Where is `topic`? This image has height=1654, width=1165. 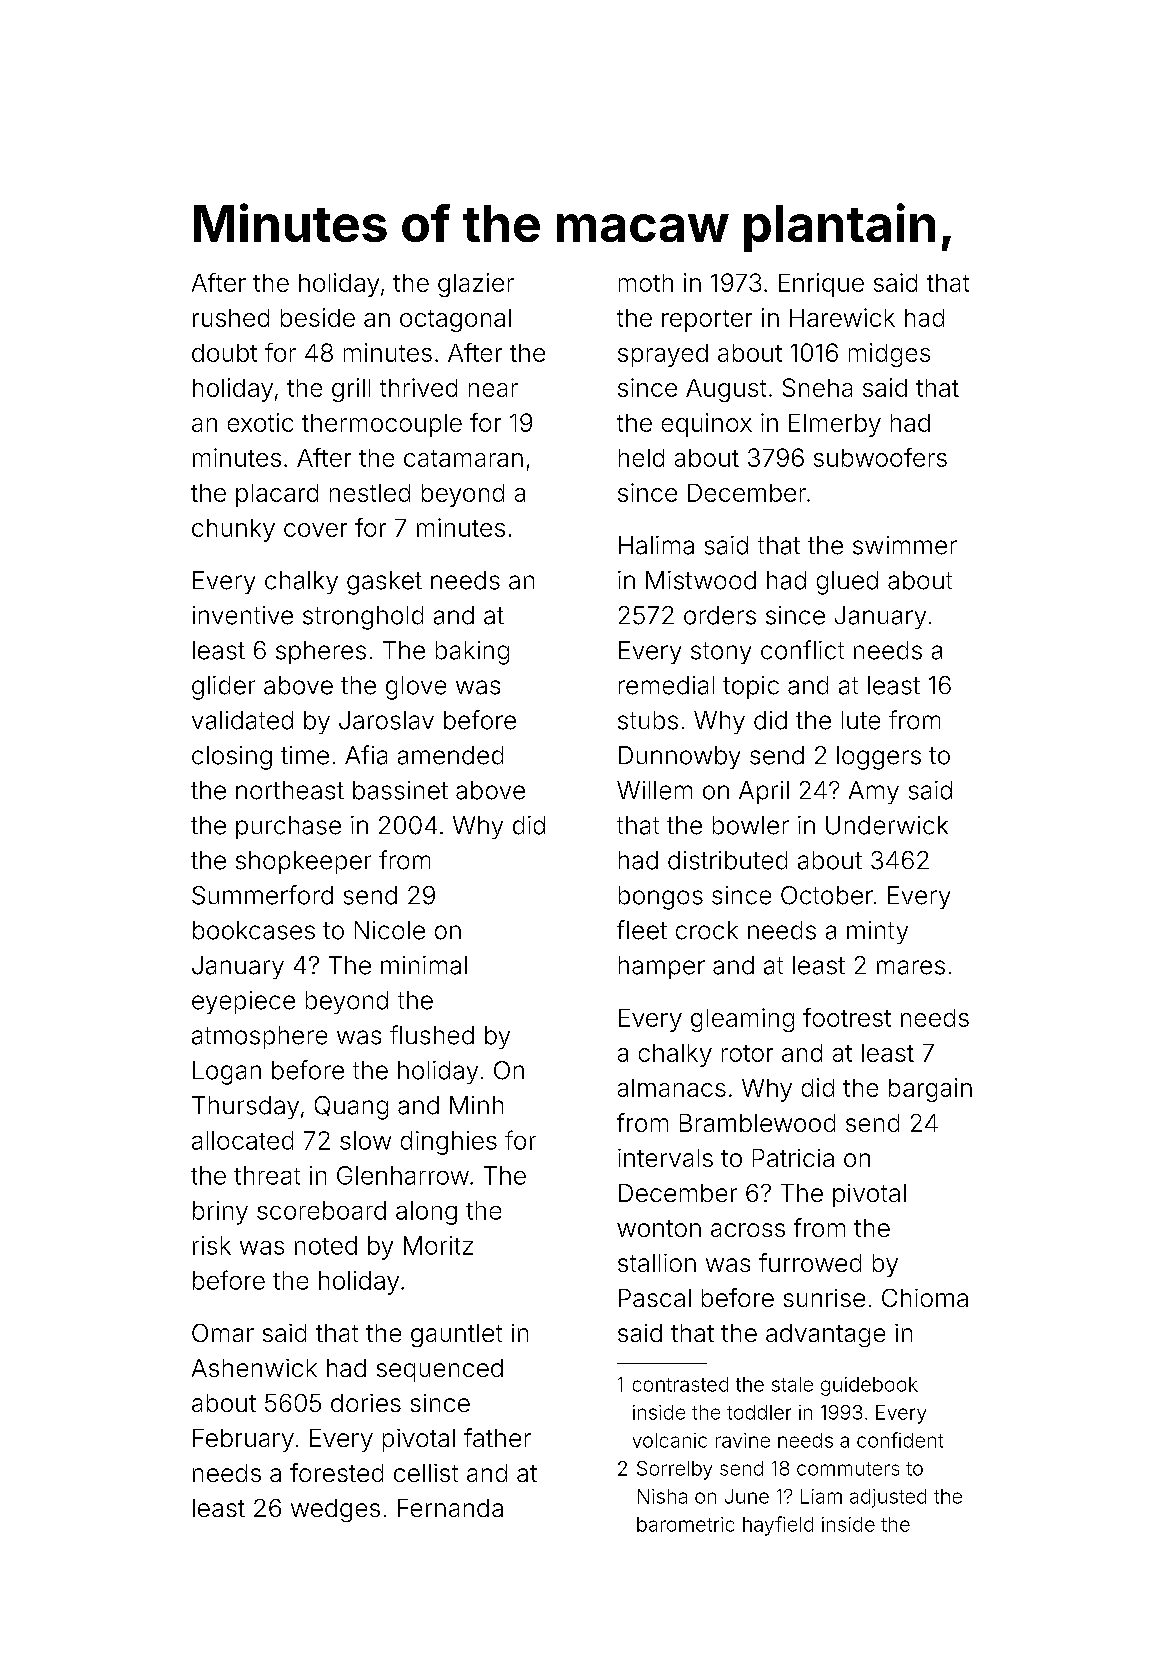
topic is located at coordinates (751, 687).
